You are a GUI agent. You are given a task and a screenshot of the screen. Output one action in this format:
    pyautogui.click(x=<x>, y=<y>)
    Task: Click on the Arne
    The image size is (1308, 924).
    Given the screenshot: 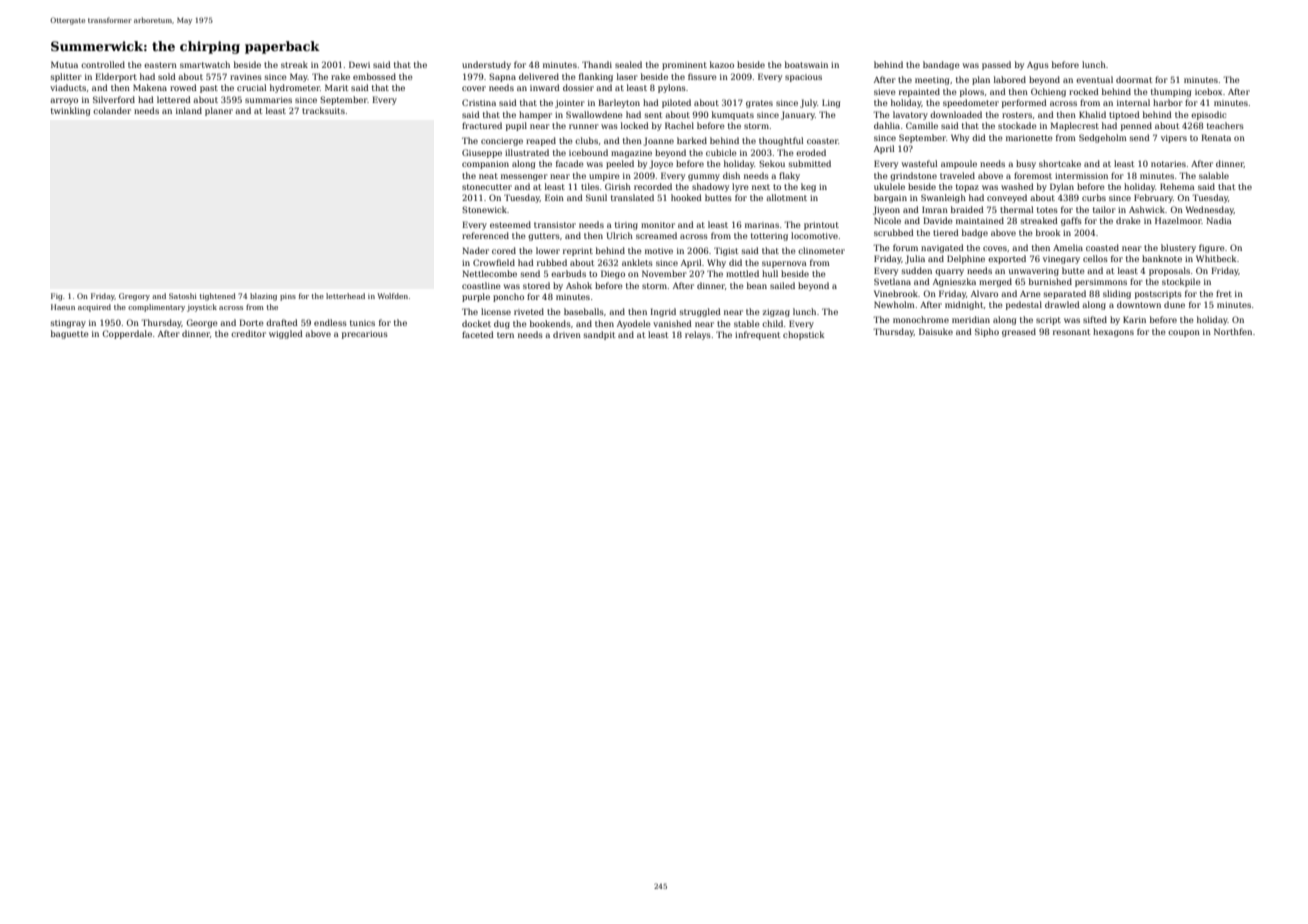 What is the action you would take?
    pyautogui.click(x=1030, y=294)
